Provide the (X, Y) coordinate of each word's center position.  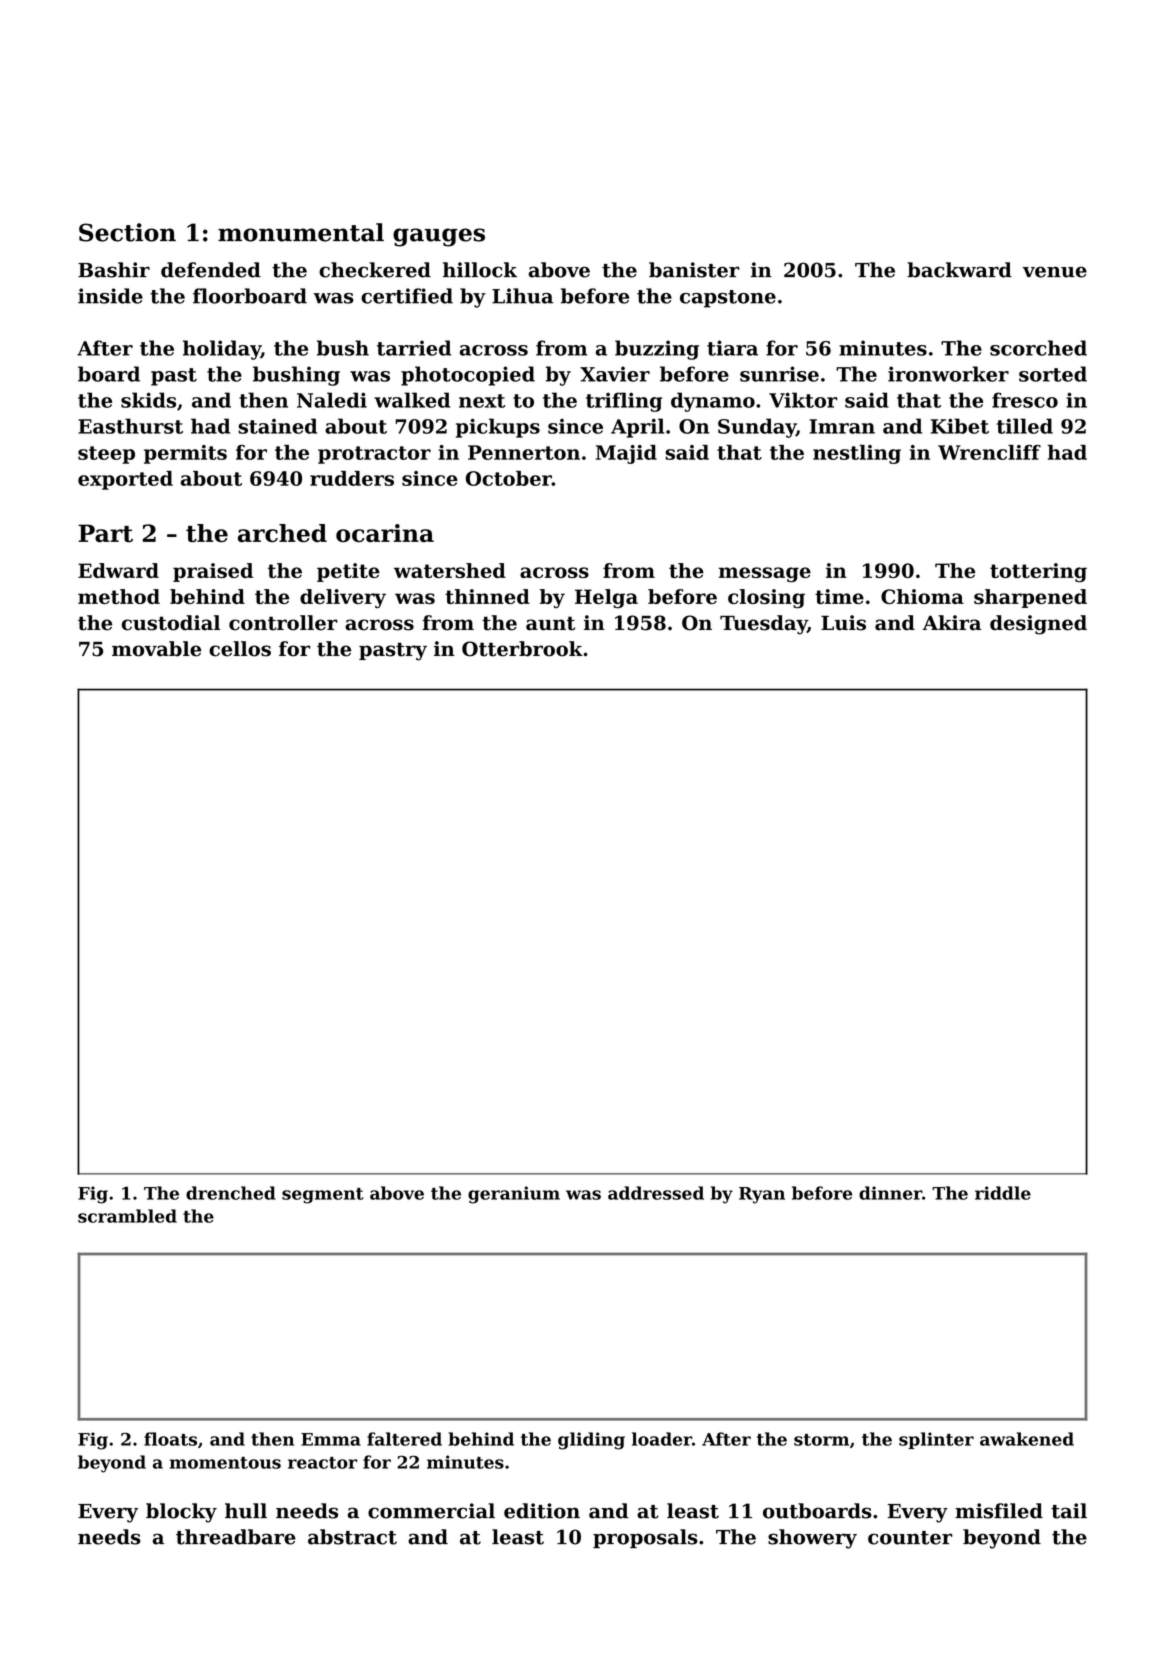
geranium (514, 1195)
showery (812, 1539)
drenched (231, 1193)
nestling (857, 454)
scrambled (127, 1216)
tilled (1025, 426)
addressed (656, 1193)
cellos (240, 649)
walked (412, 400)
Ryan (762, 1195)
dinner (890, 1193)
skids (148, 400)
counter (910, 1538)
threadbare (236, 1537)
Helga (606, 598)
